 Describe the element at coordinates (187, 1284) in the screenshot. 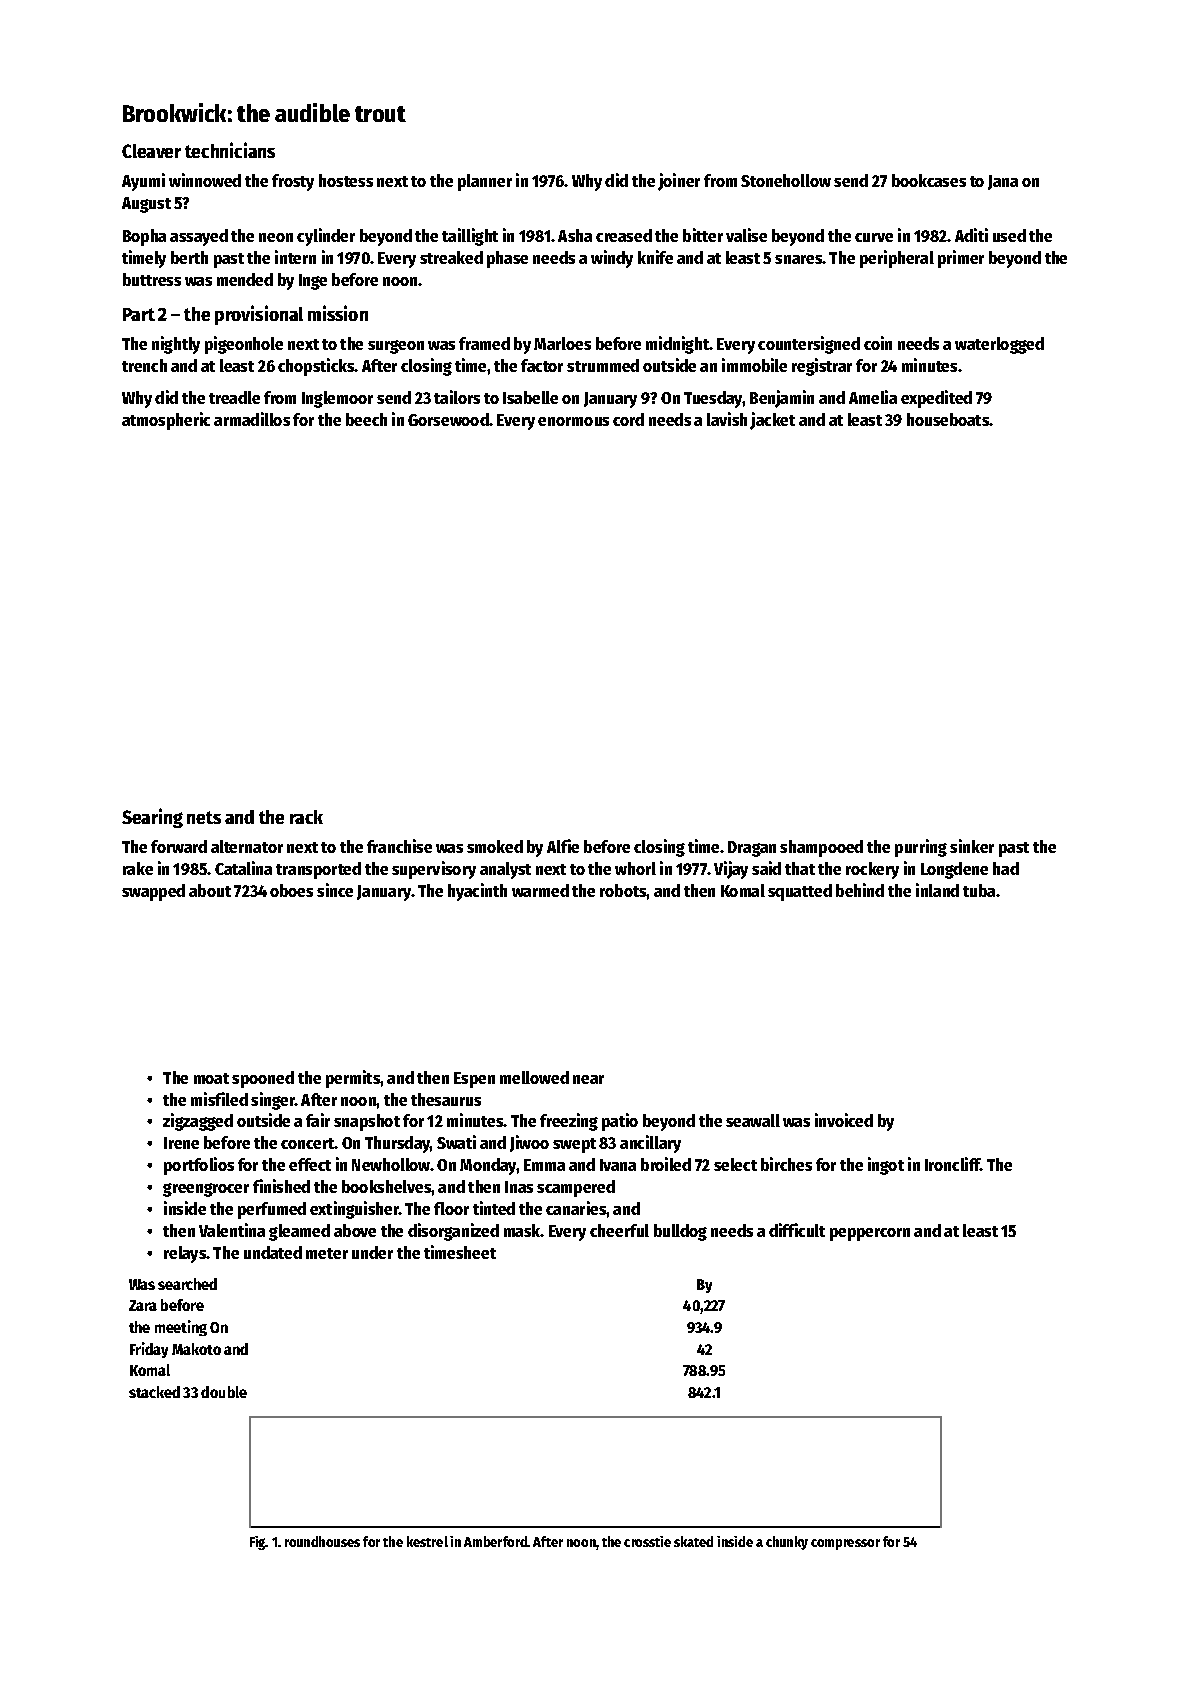

I see `searched` at that location.
